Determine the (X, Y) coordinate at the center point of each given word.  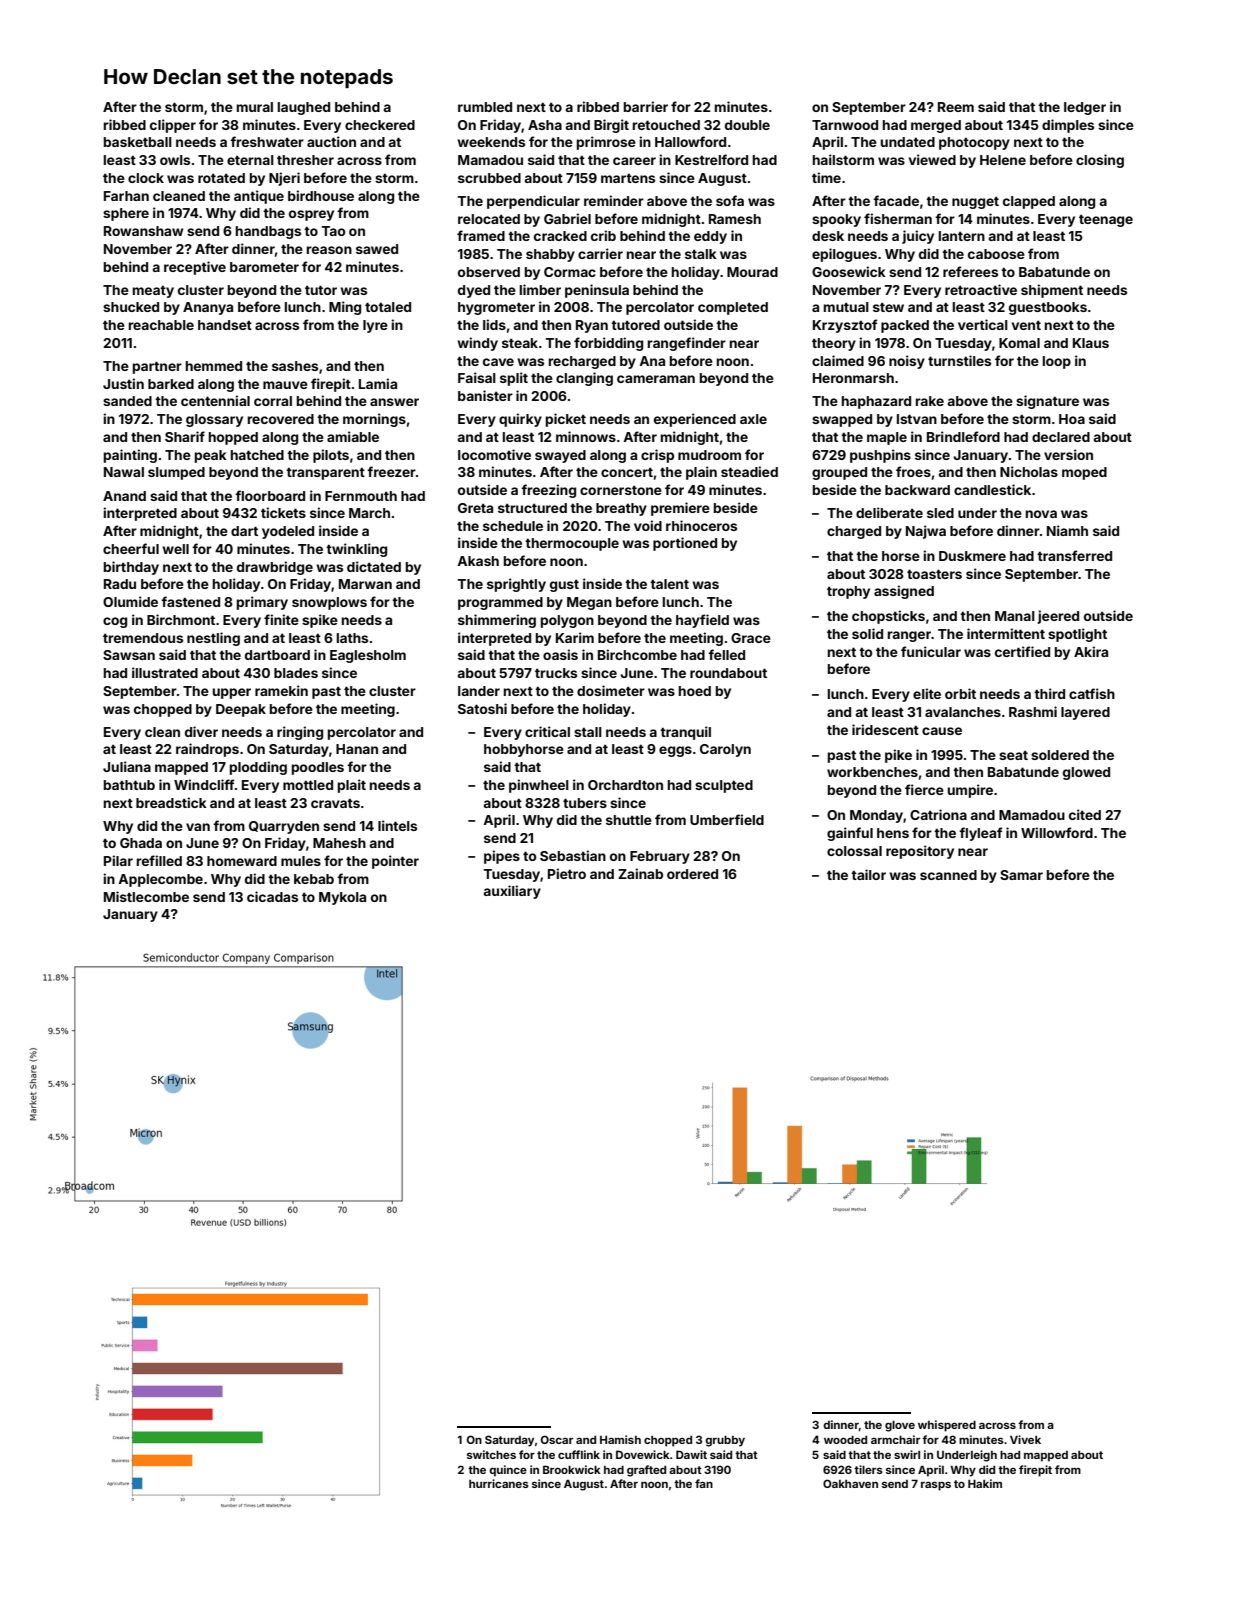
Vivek (1025, 1439)
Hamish (620, 1439)
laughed (304, 108)
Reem (956, 107)
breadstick (171, 802)
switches (491, 1454)
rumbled (485, 107)
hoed (695, 691)
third (1049, 693)
